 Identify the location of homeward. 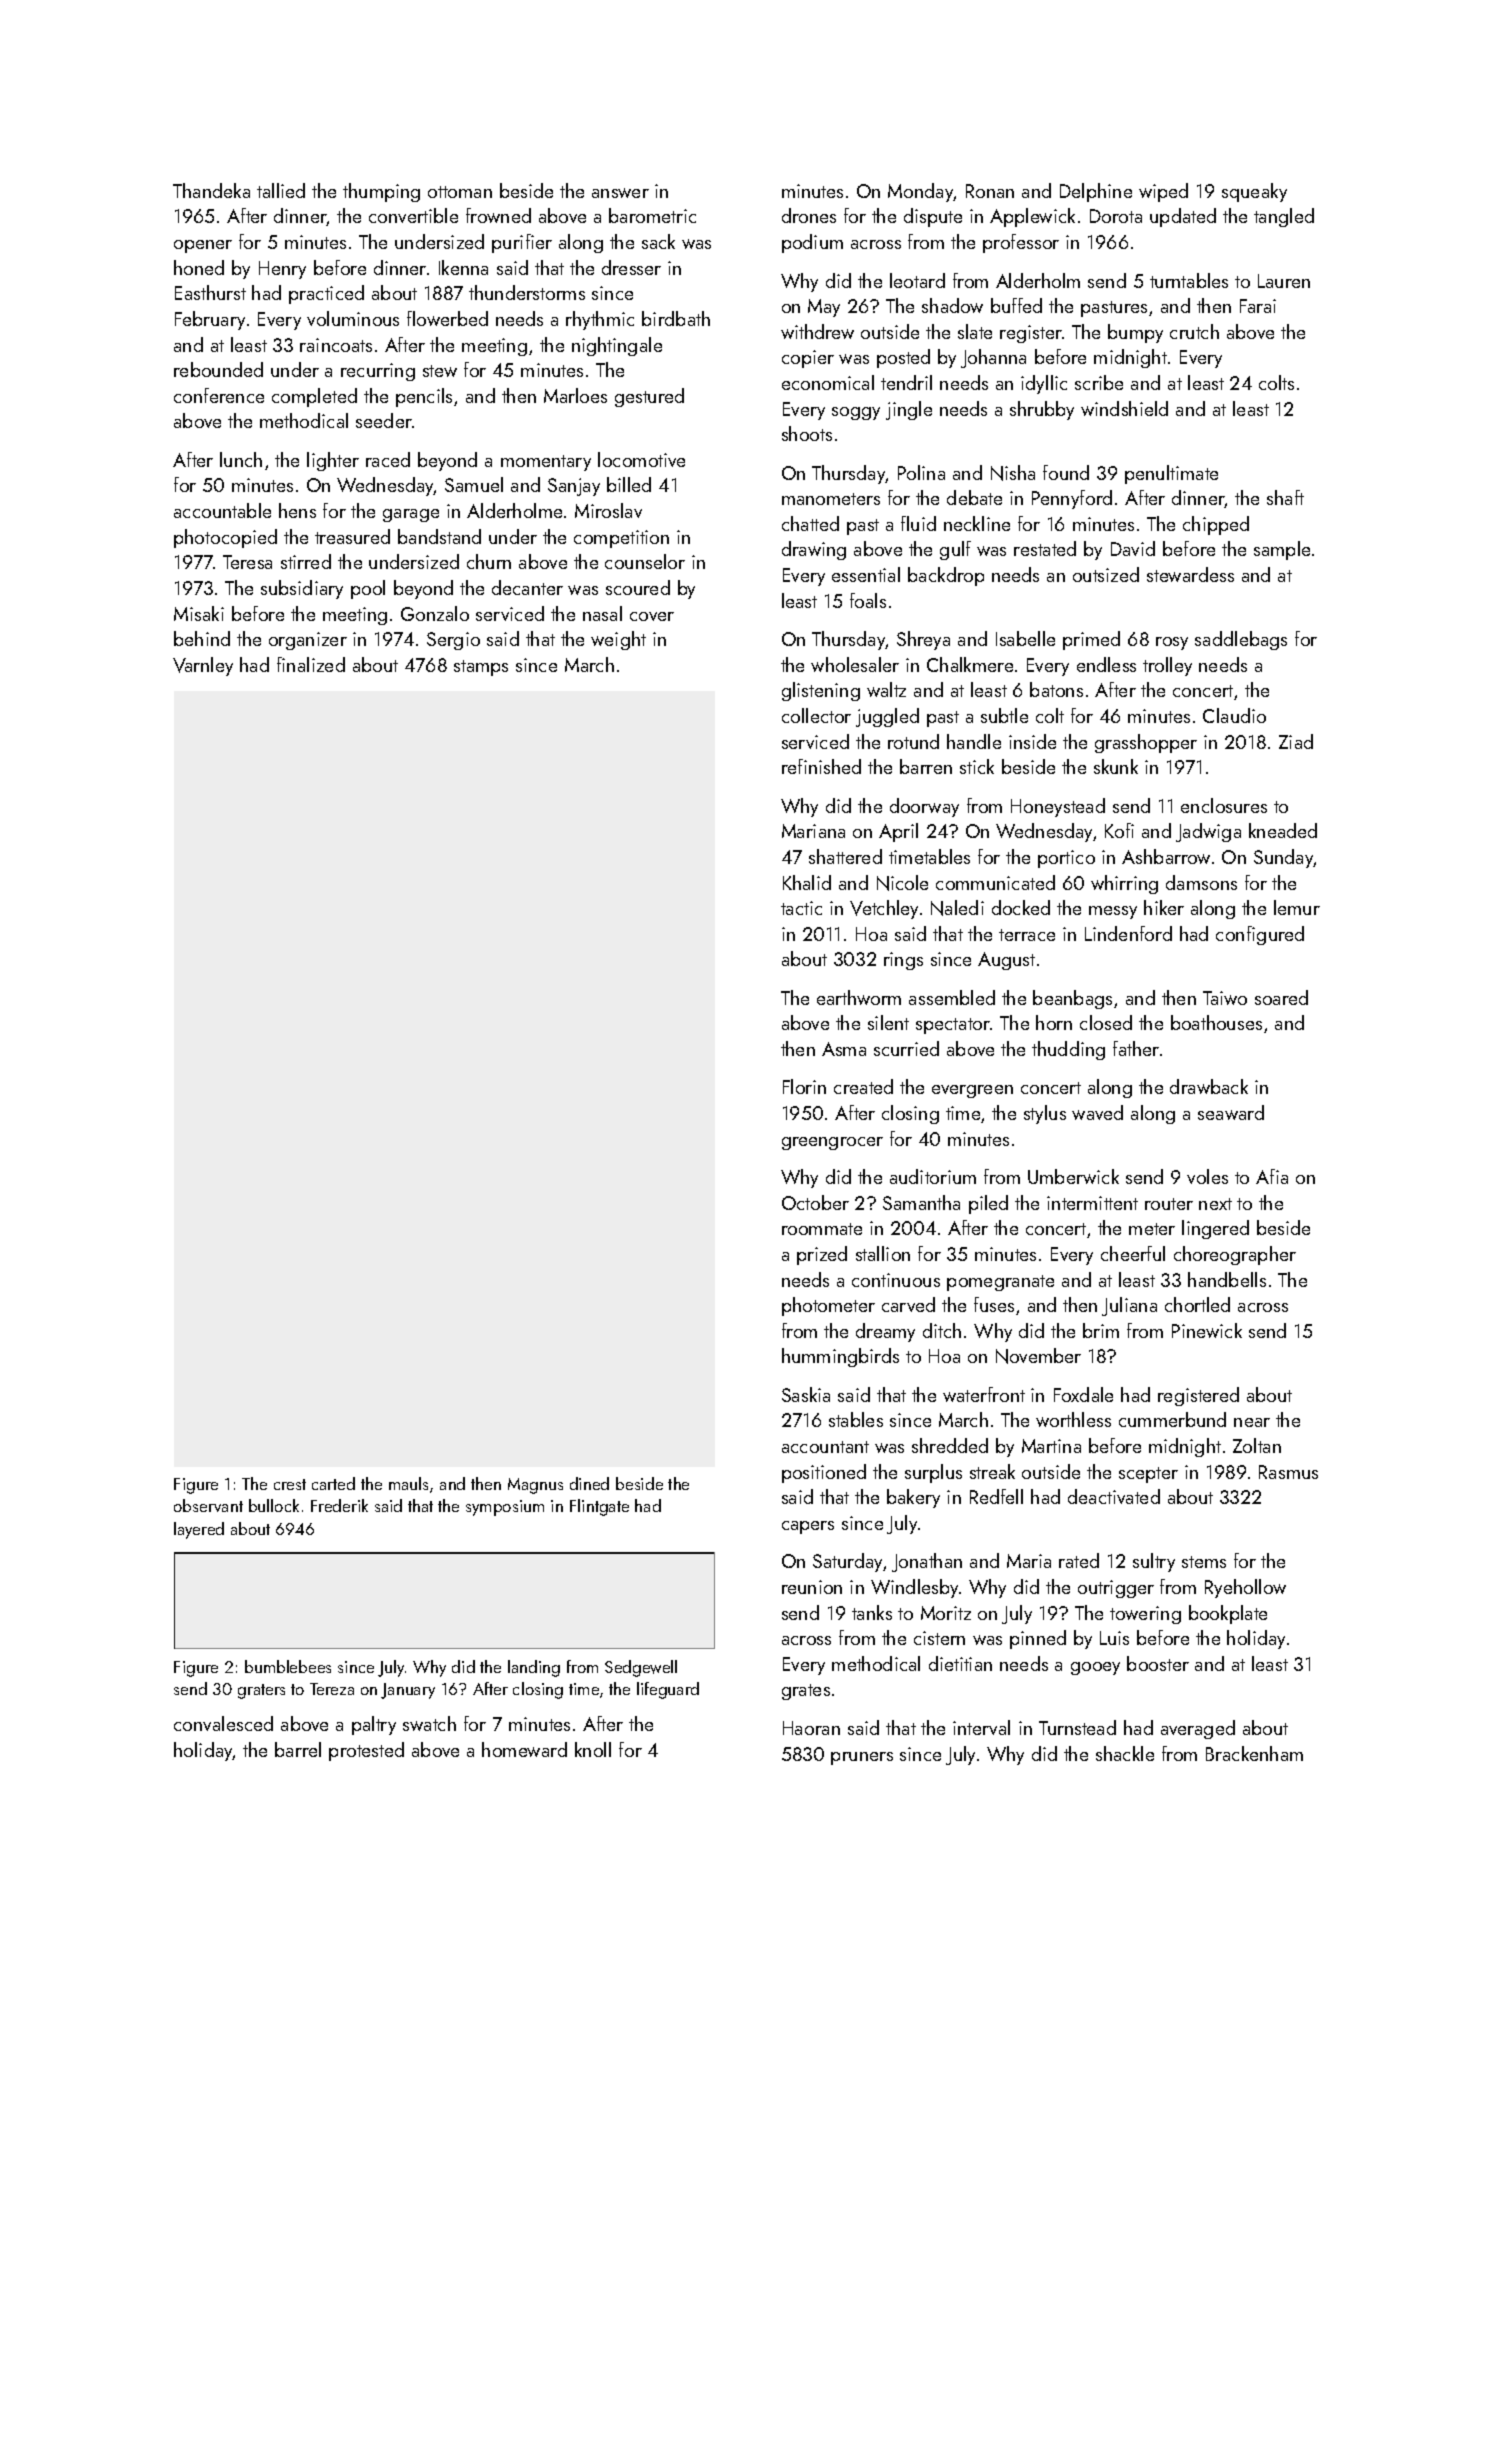
(524, 1749).
